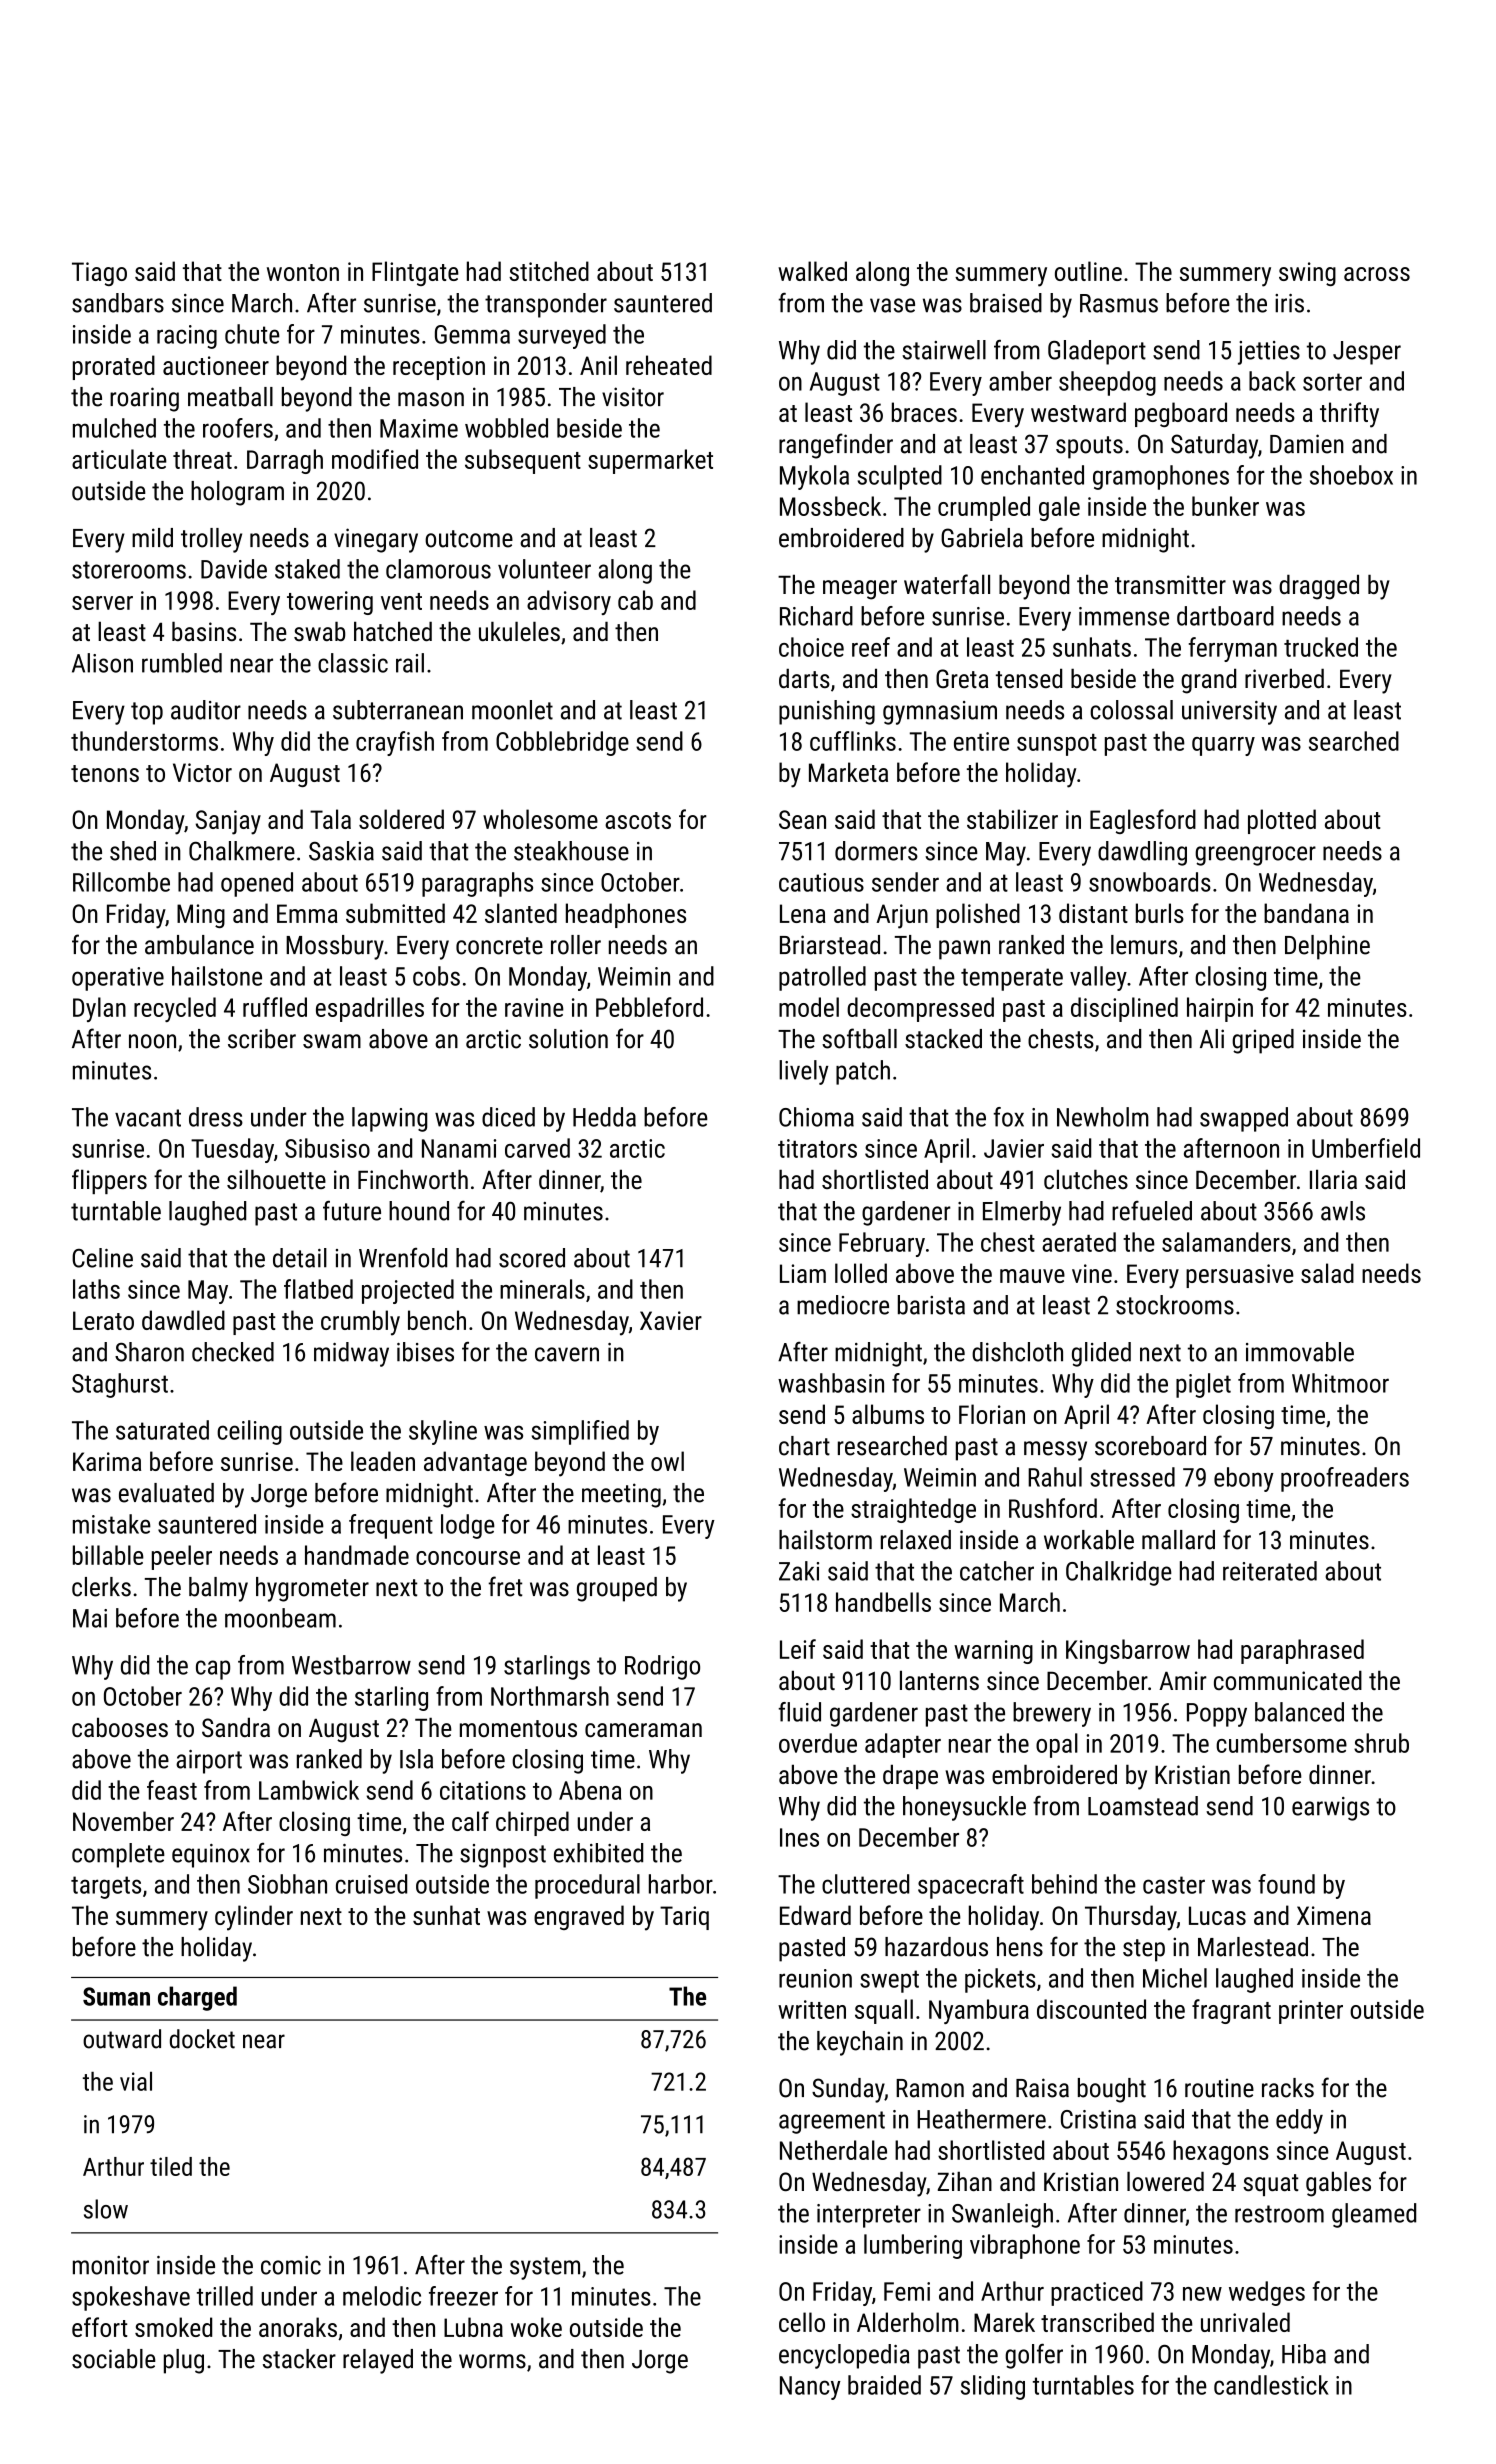 Image resolution: width=1496 pixels, height=2464 pixels. What do you see at coordinates (1321, 647) in the image?
I see `trucked` at bounding box center [1321, 647].
